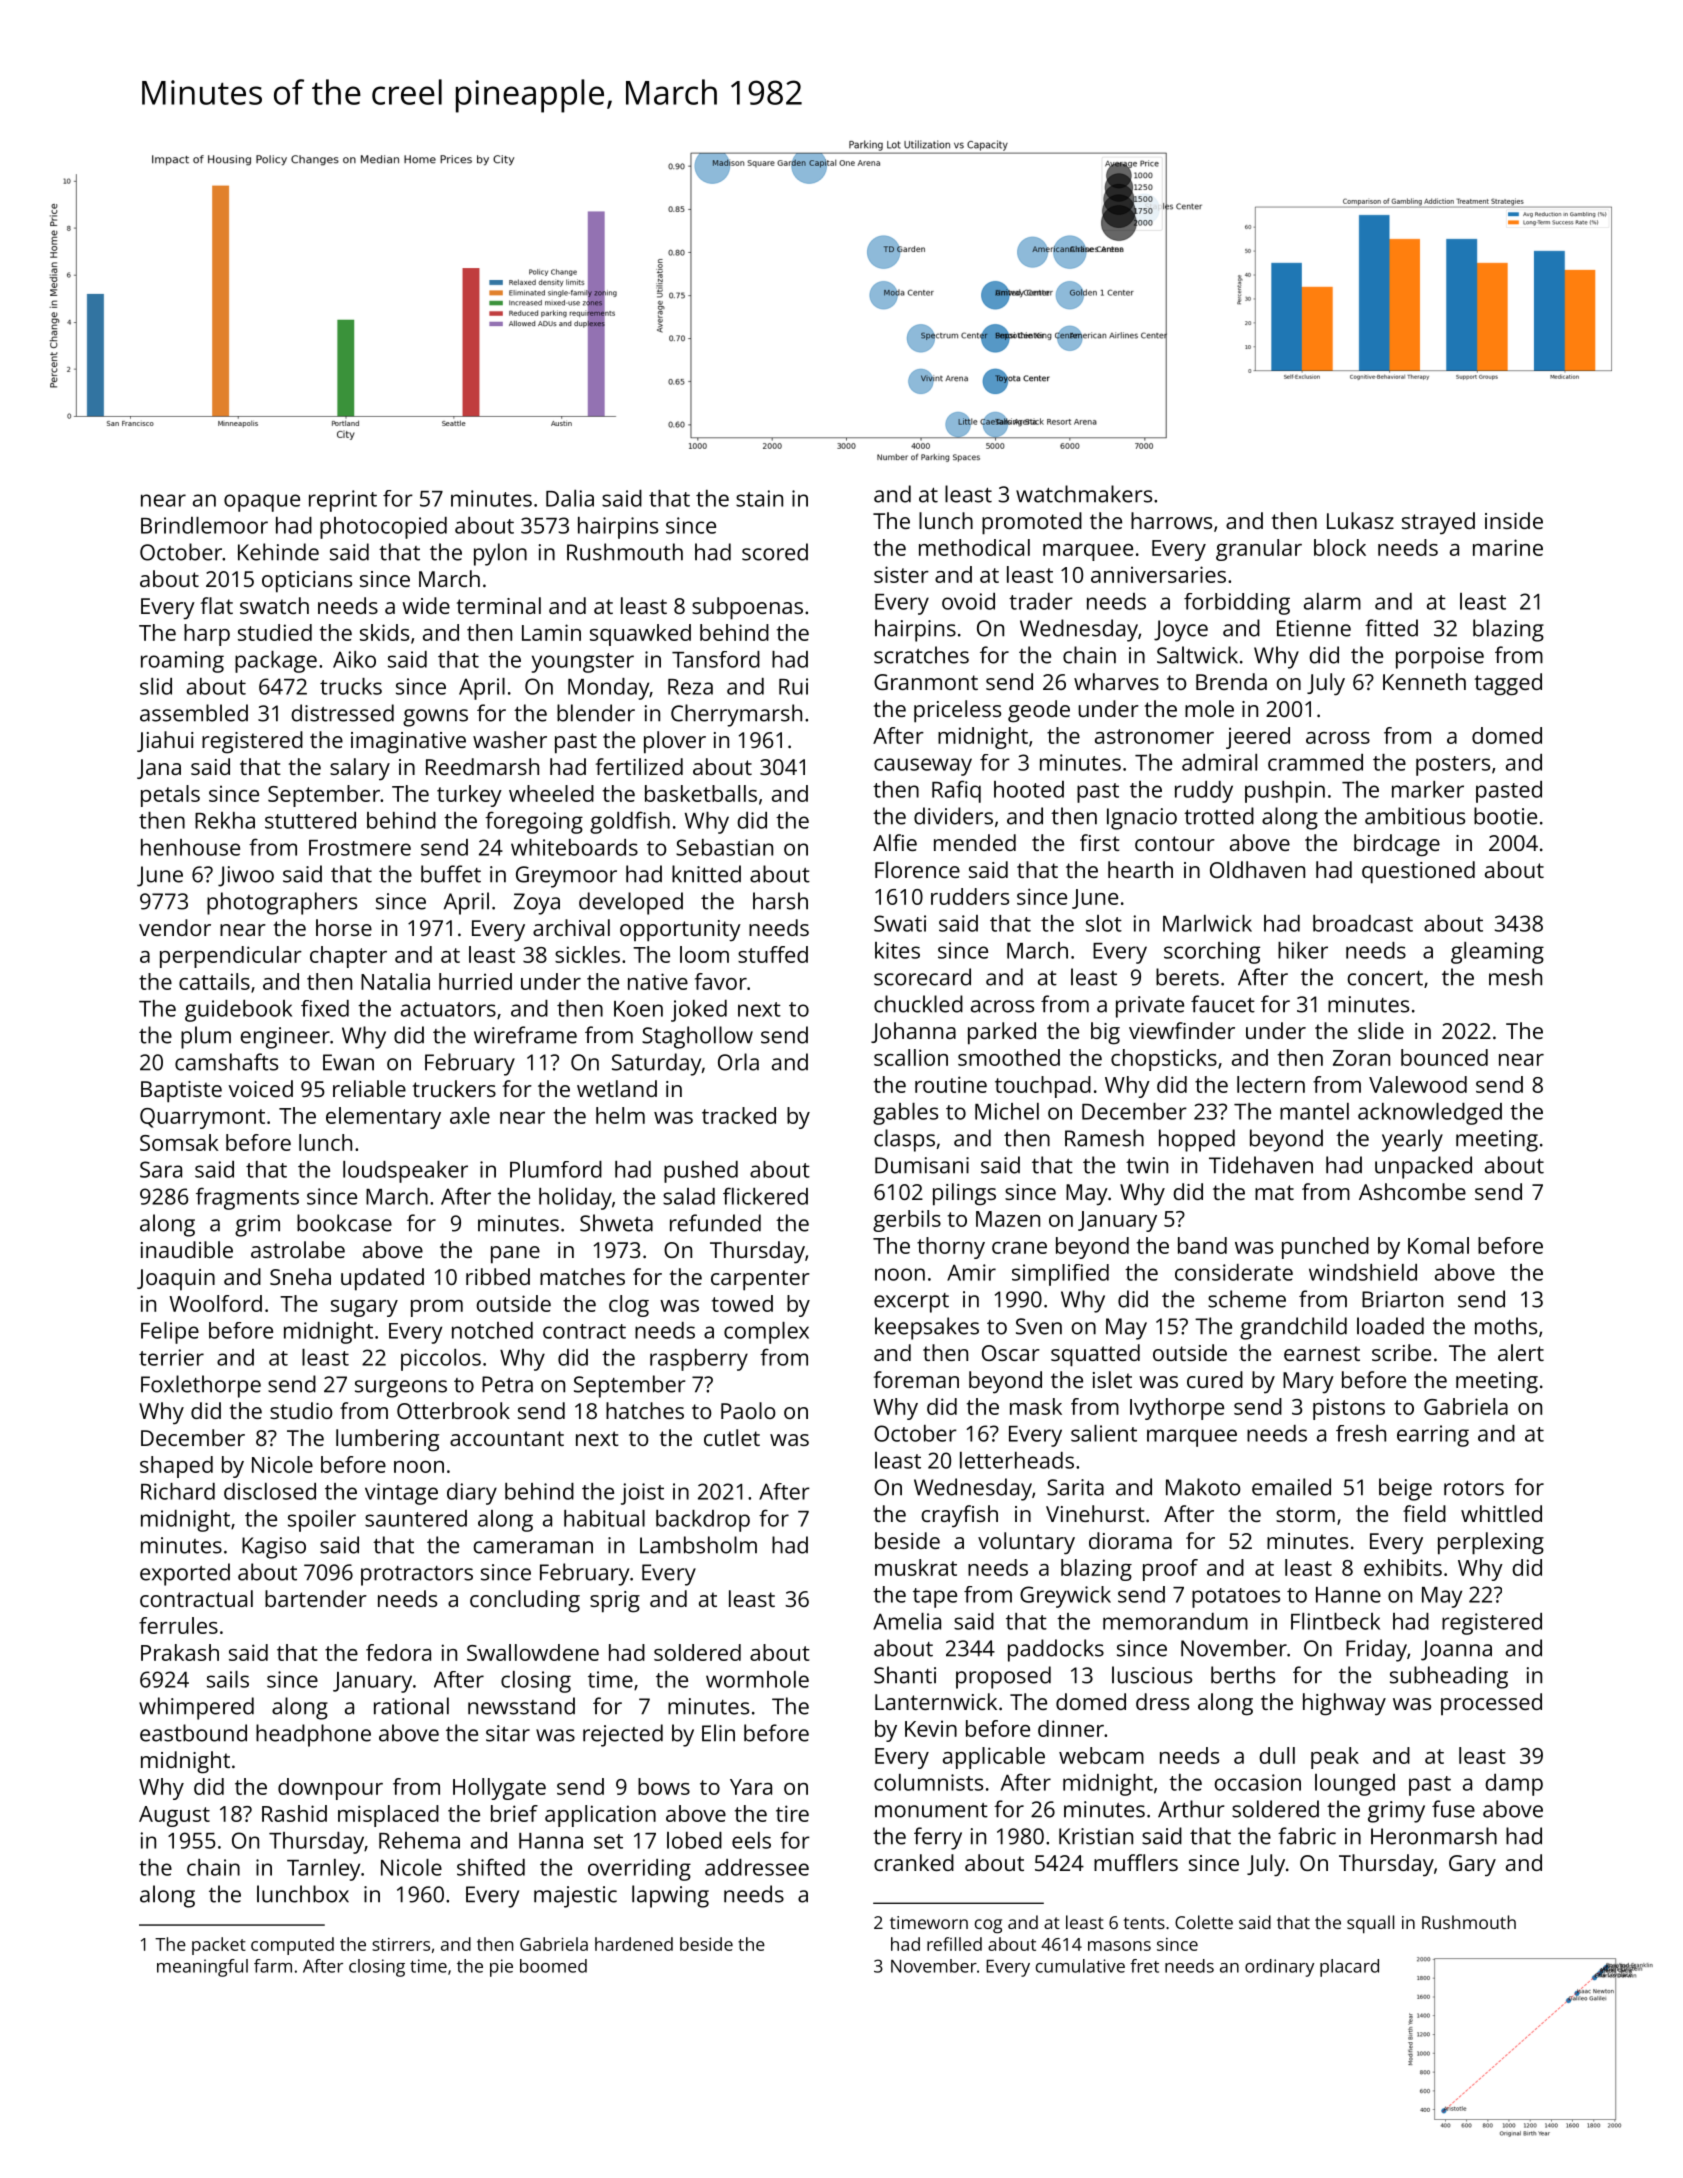 The height and width of the page is (2178, 1683). Describe the element at coordinates (401, 1944) in the page. I see `stirrers` at that location.
